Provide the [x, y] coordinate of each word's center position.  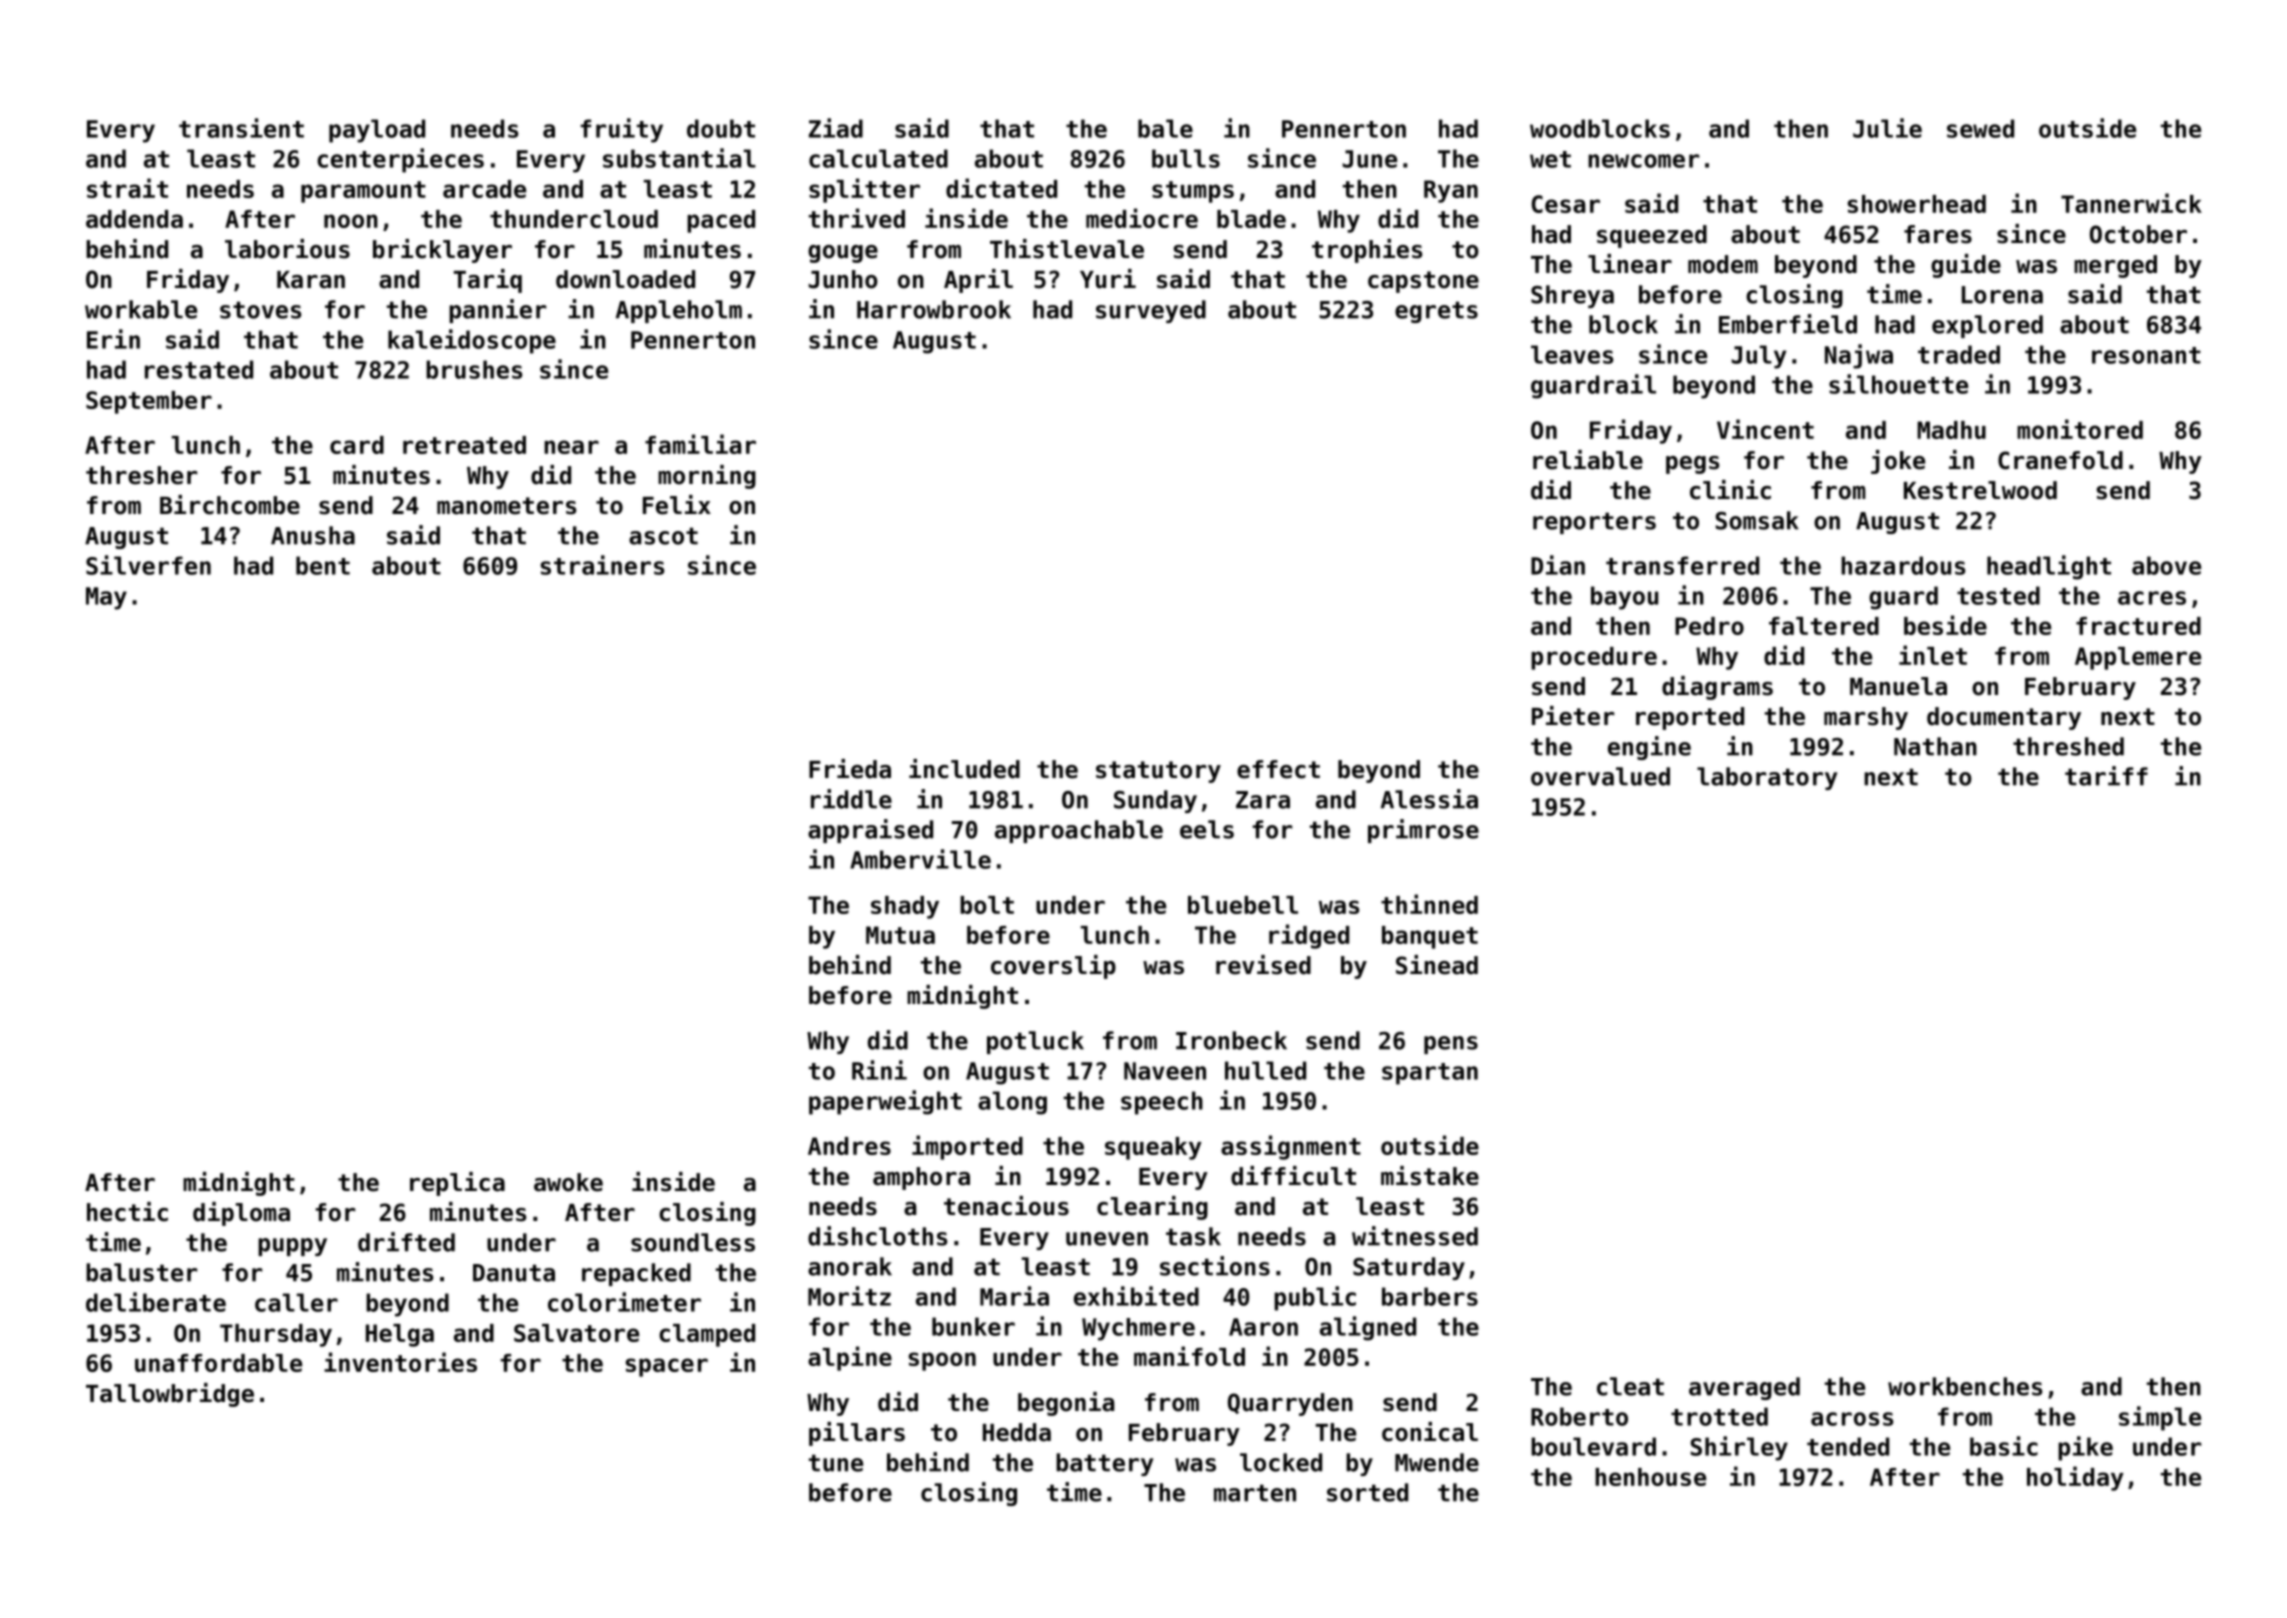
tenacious [1006, 1206]
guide [1966, 266]
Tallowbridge [170, 1395]
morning [707, 477]
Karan [311, 280]
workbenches [1965, 1386]
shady [905, 907]
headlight [2049, 567]
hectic [127, 1212]
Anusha [313, 535]
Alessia [1429, 799]
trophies [1367, 251]
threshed [2068, 746]
